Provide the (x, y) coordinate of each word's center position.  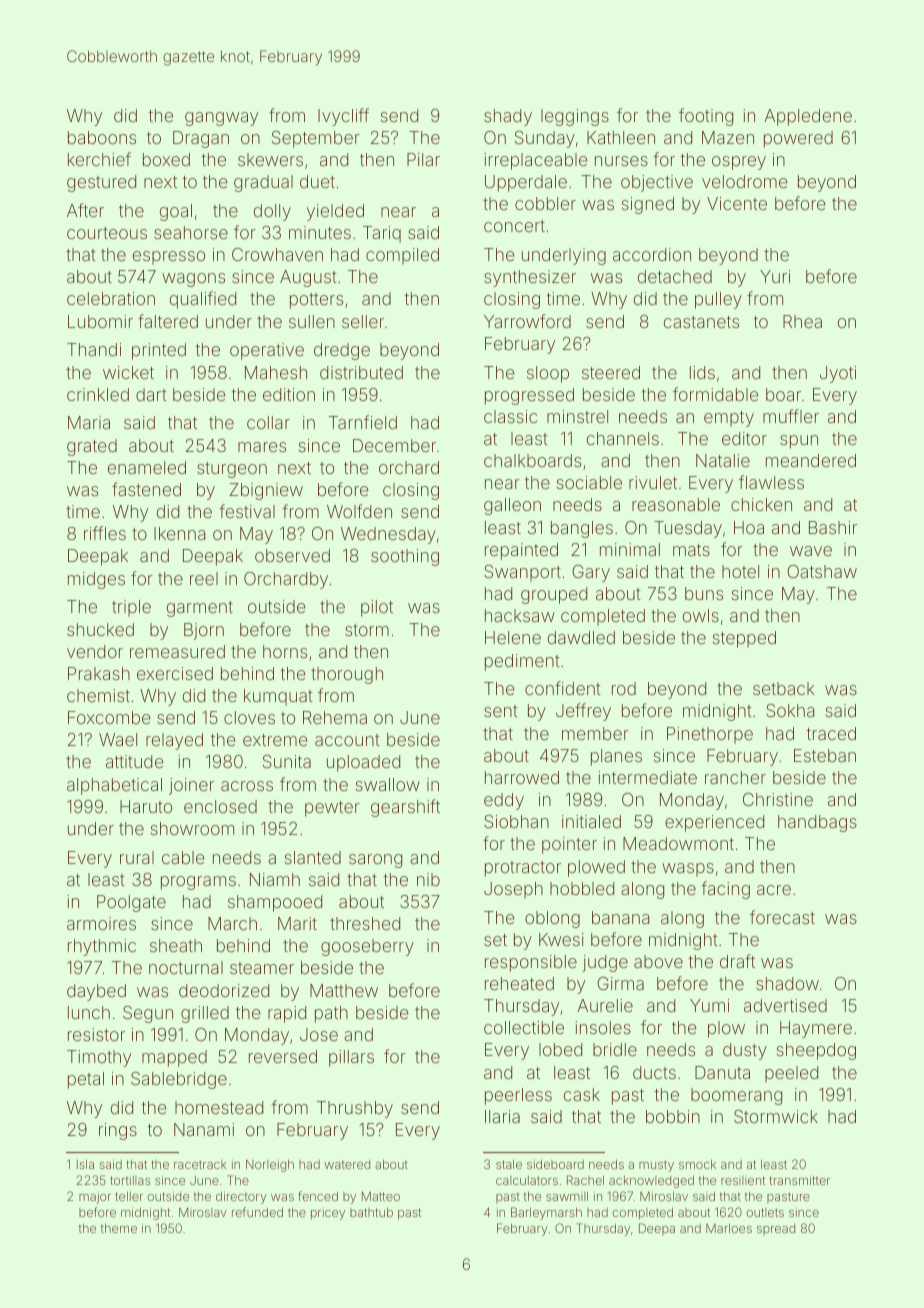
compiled (402, 256)
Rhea (802, 321)
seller (363, 321)
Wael (118, 739)
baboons (102, 137)
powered (798, 139)
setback (783, 688)
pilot (377, 608)
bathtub (371, 1212)
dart (151, 394)
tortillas (130, 1180)
